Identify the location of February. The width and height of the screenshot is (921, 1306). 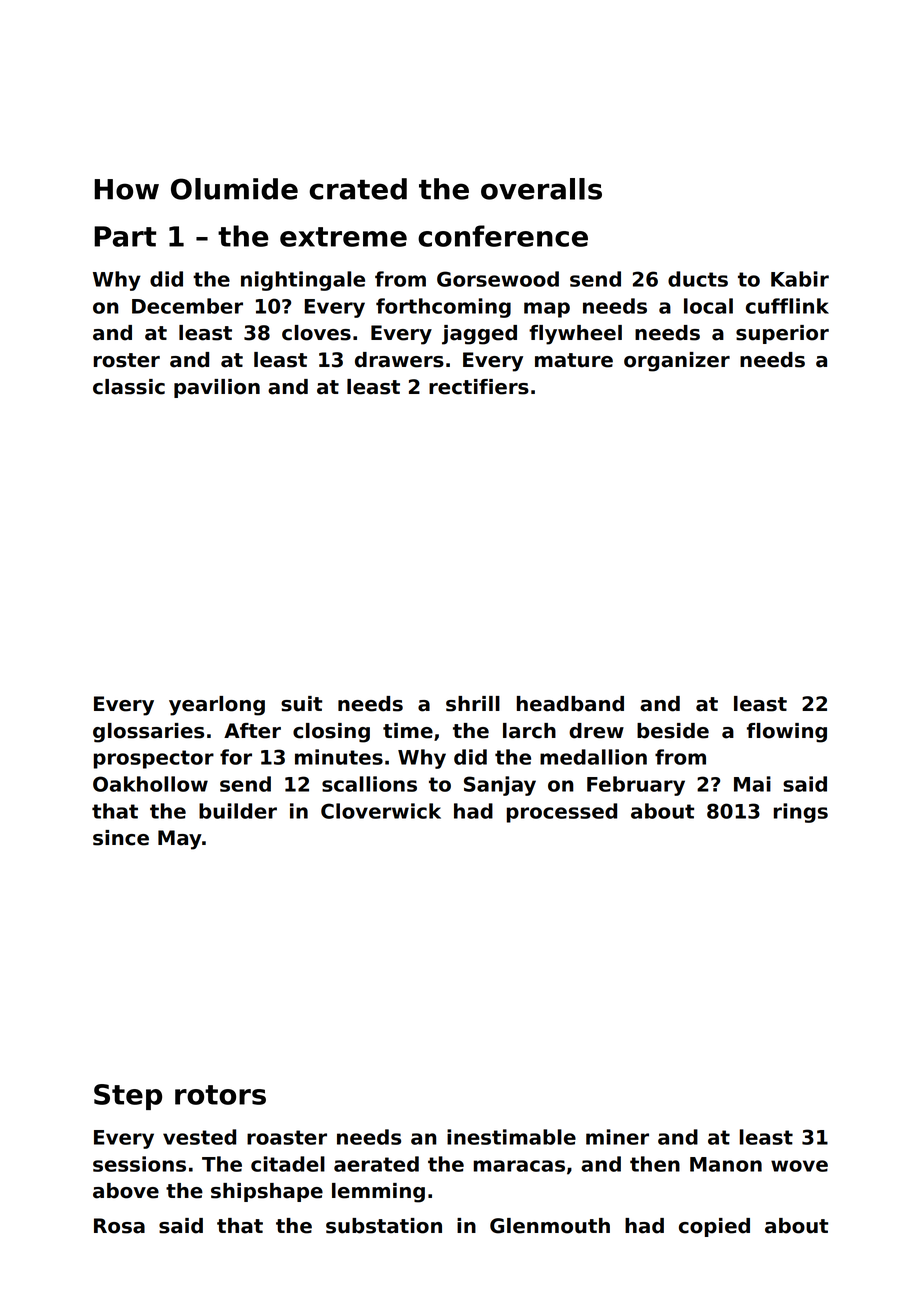
(636, 786).
